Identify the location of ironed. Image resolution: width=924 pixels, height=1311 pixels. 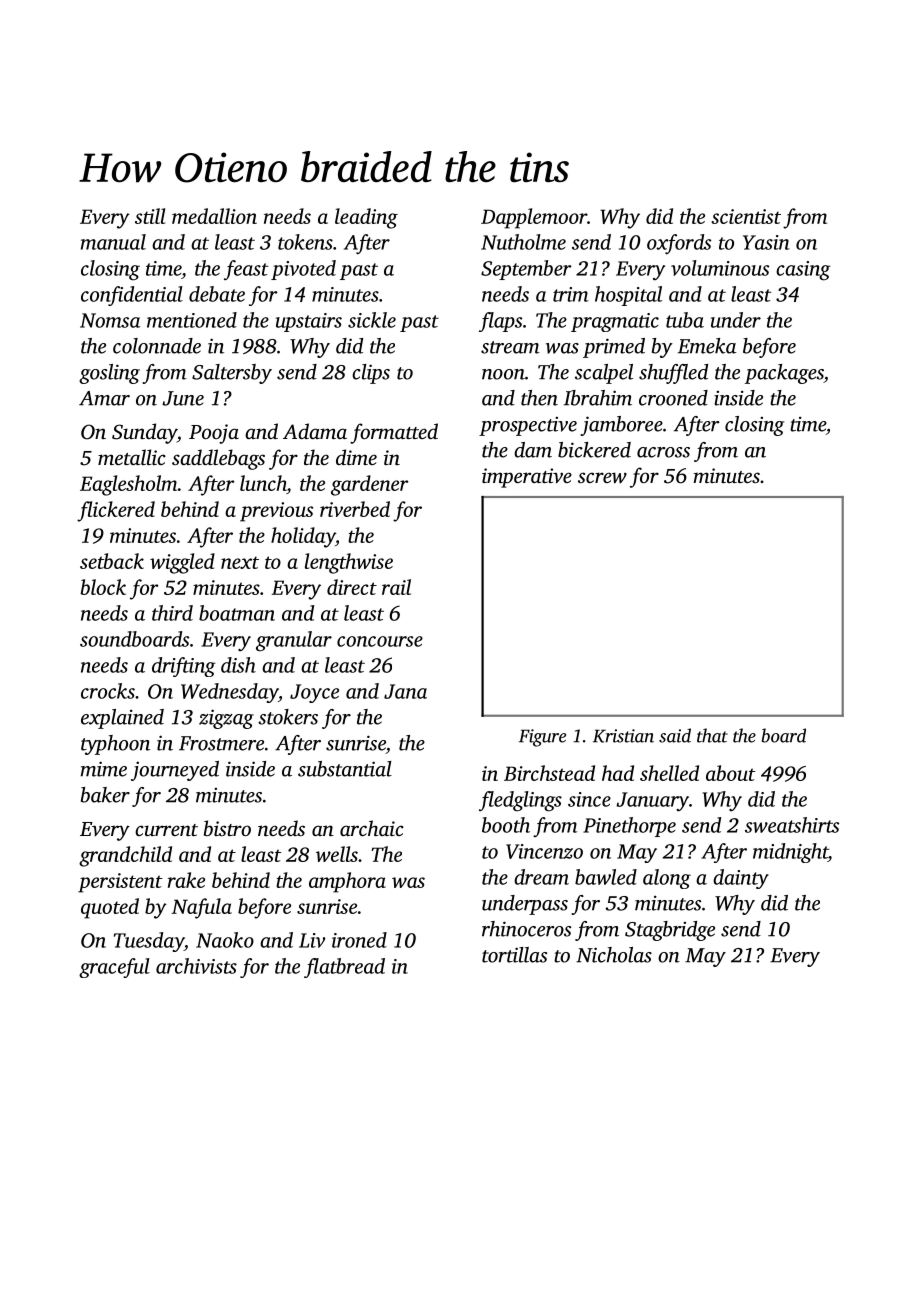
(359, 940).
